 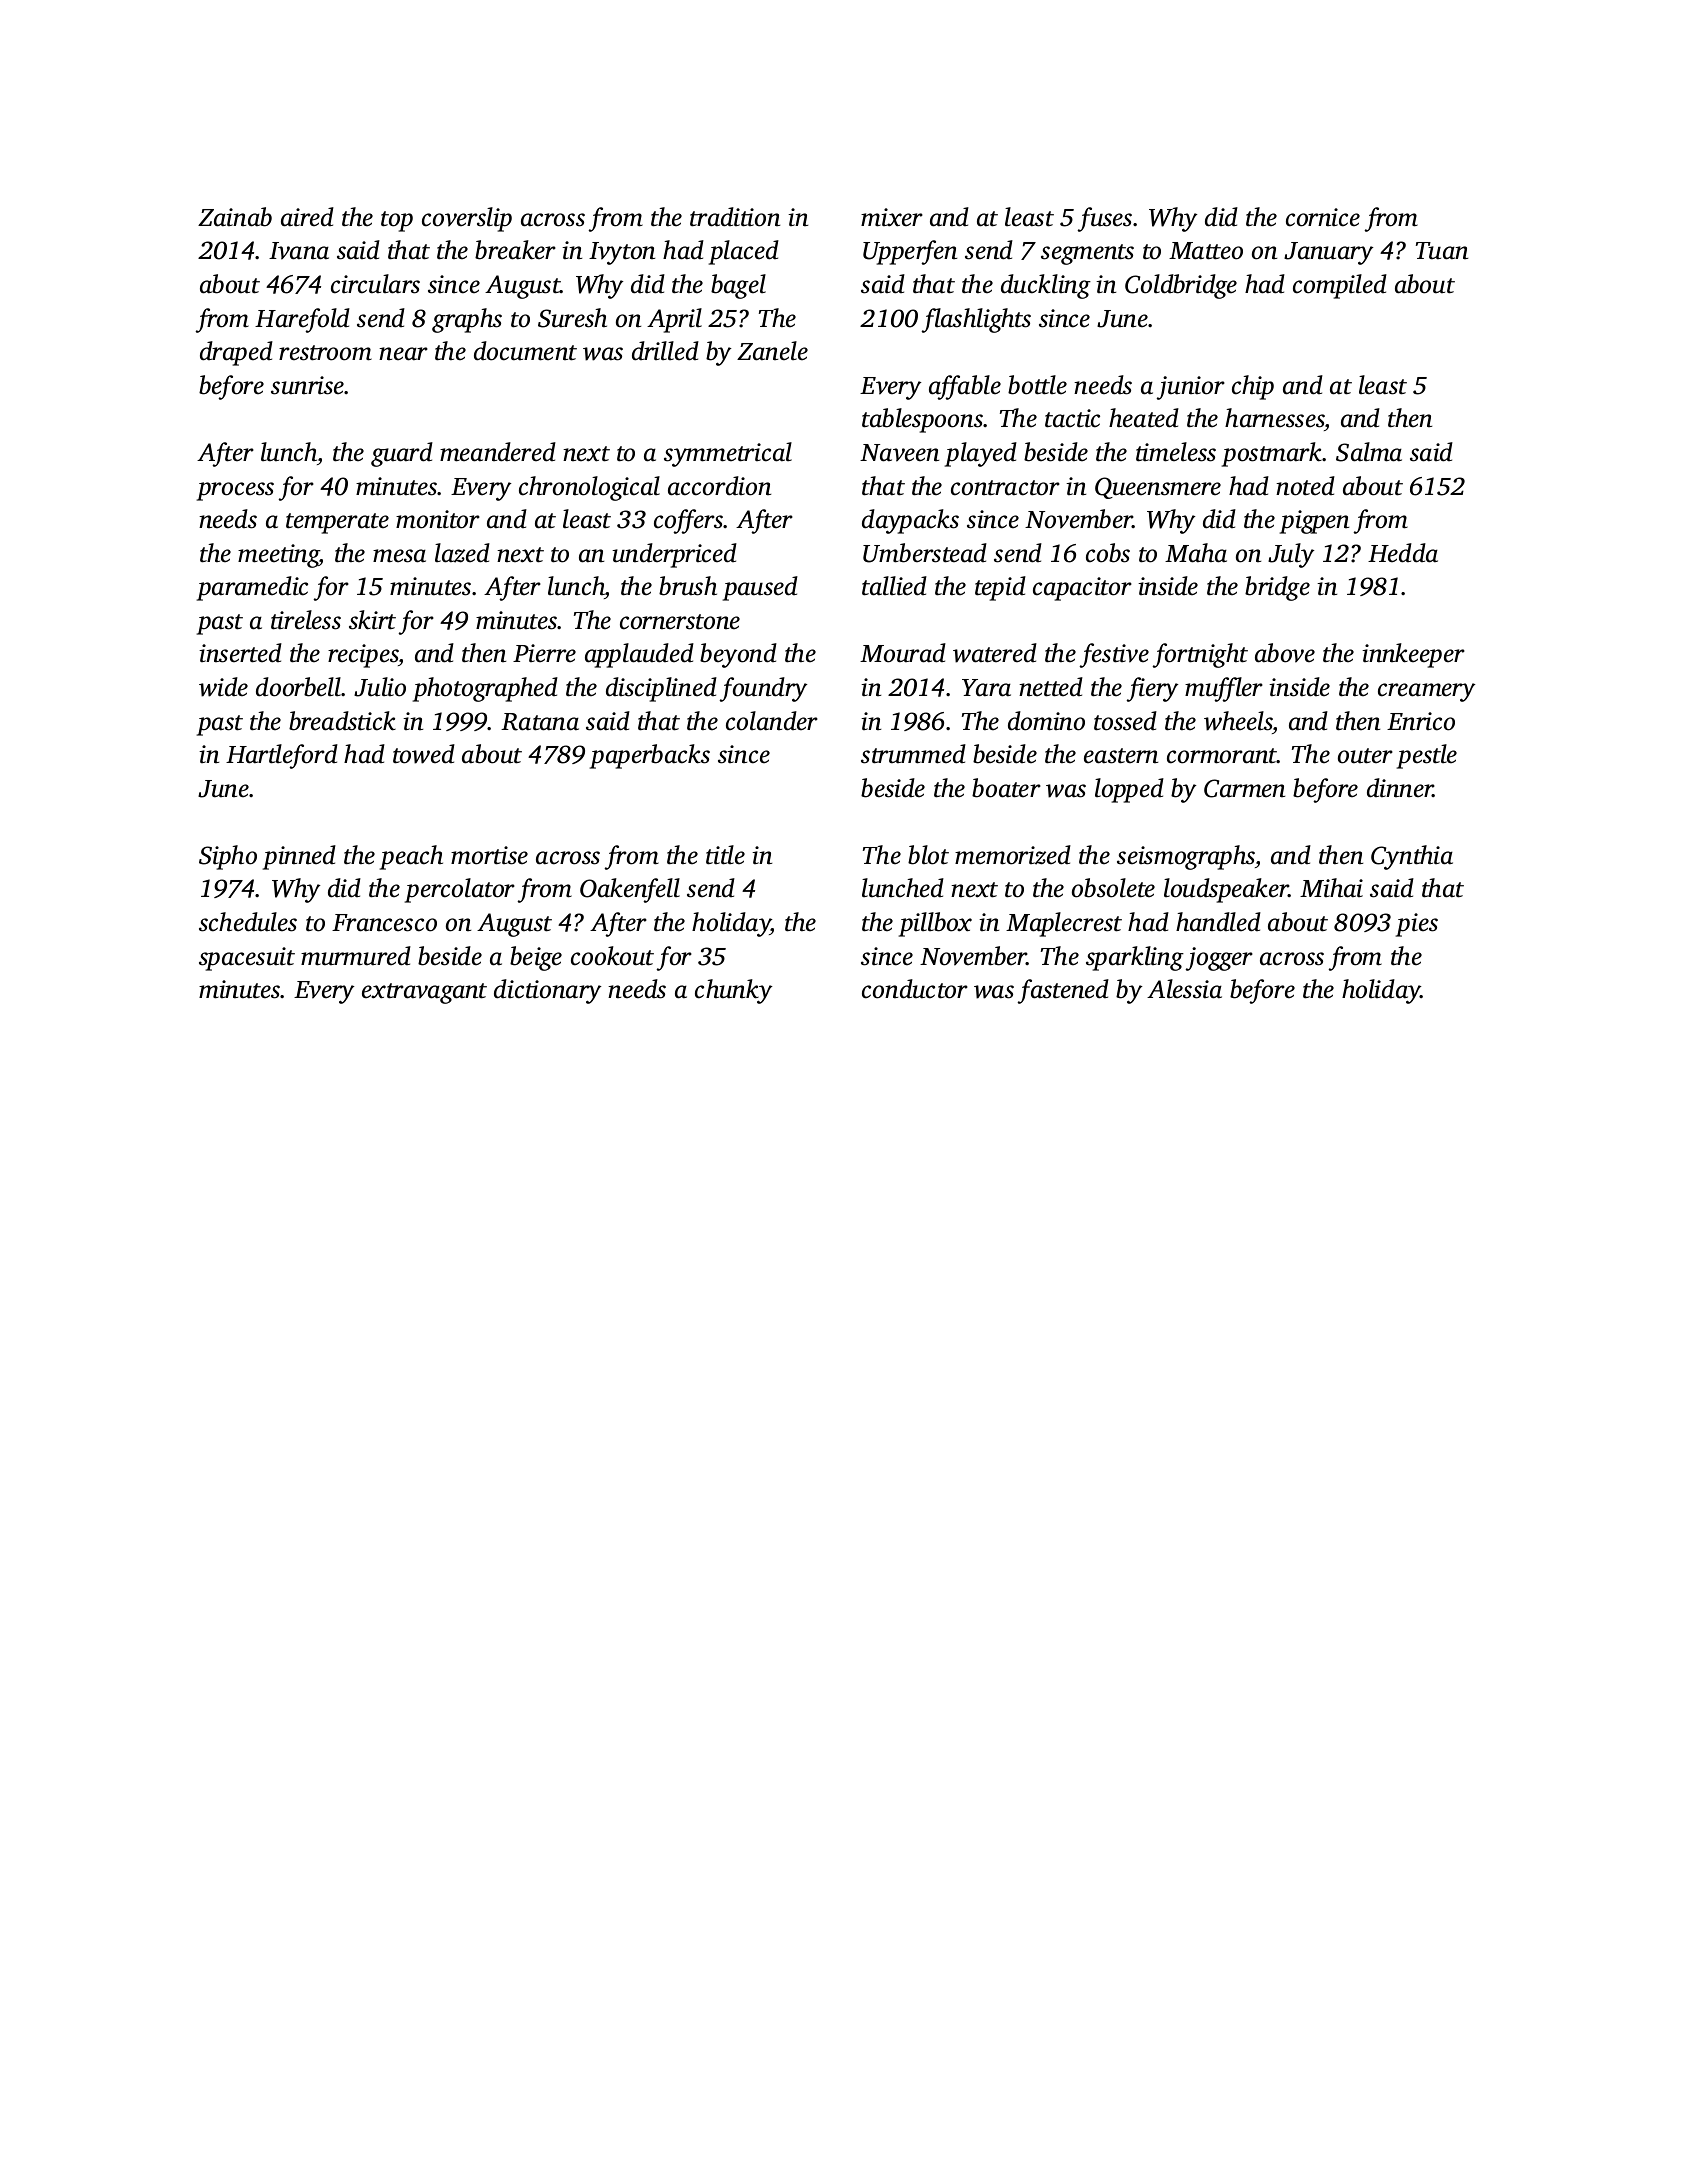 I want to click on fortnight, so click(x=1200, y=655).
